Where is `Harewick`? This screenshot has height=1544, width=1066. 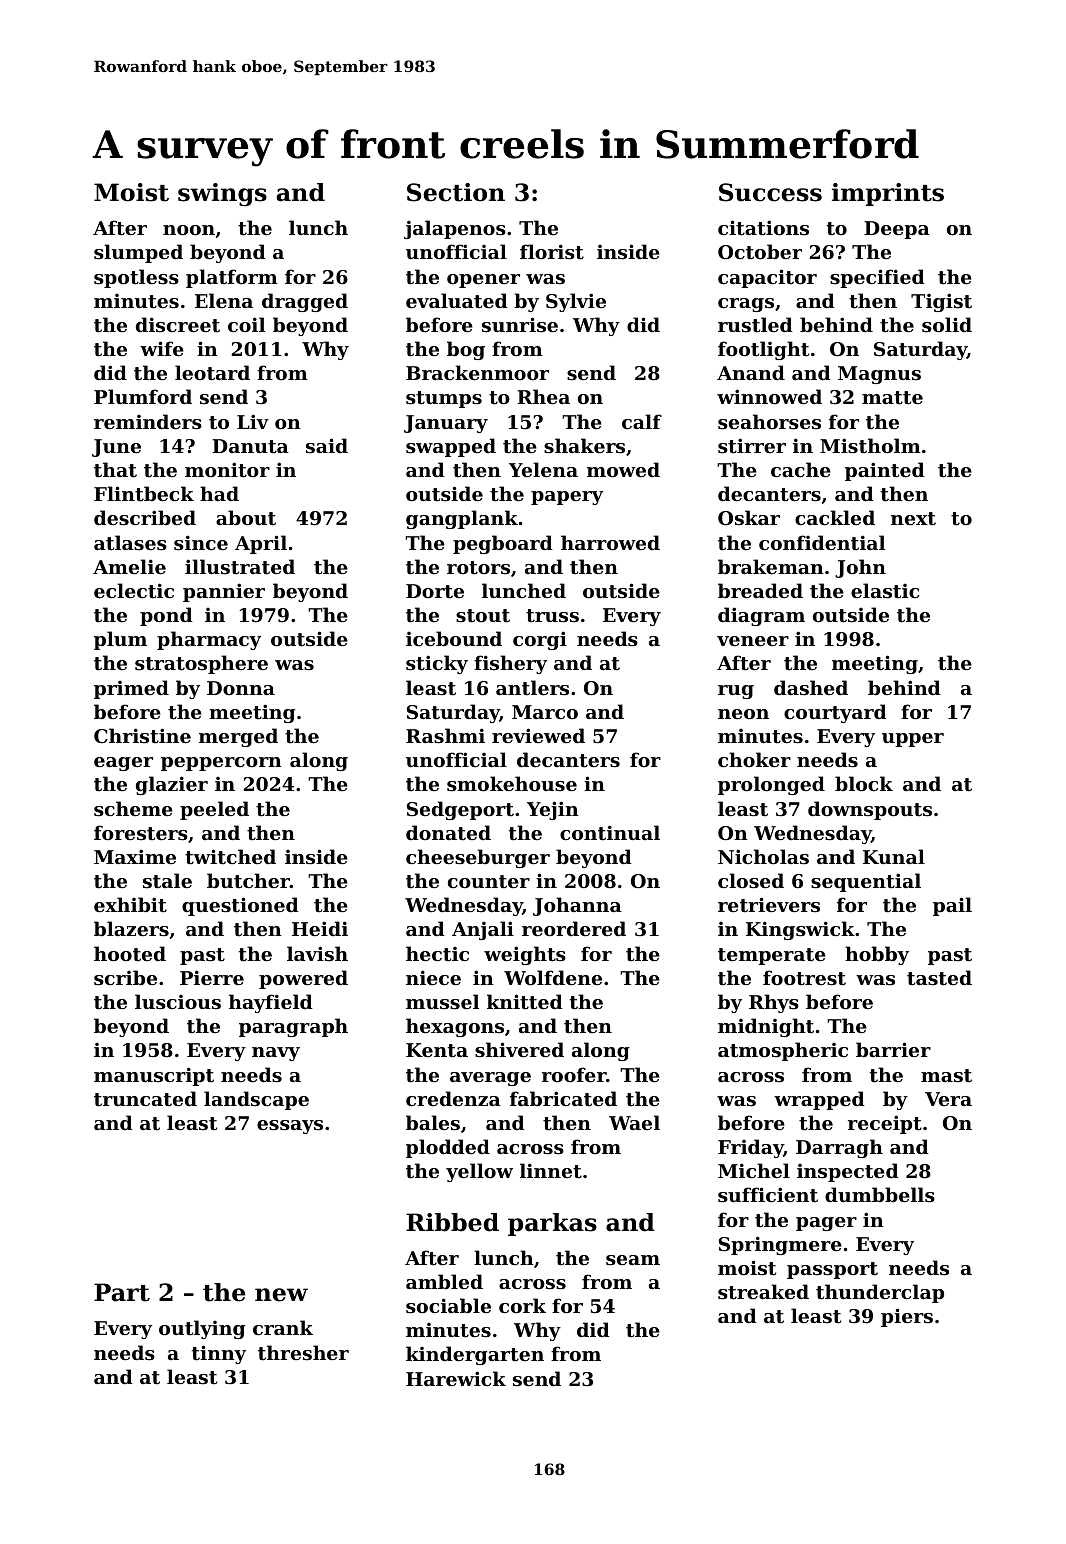 Harewick is located at coordinates (456, 1378).
